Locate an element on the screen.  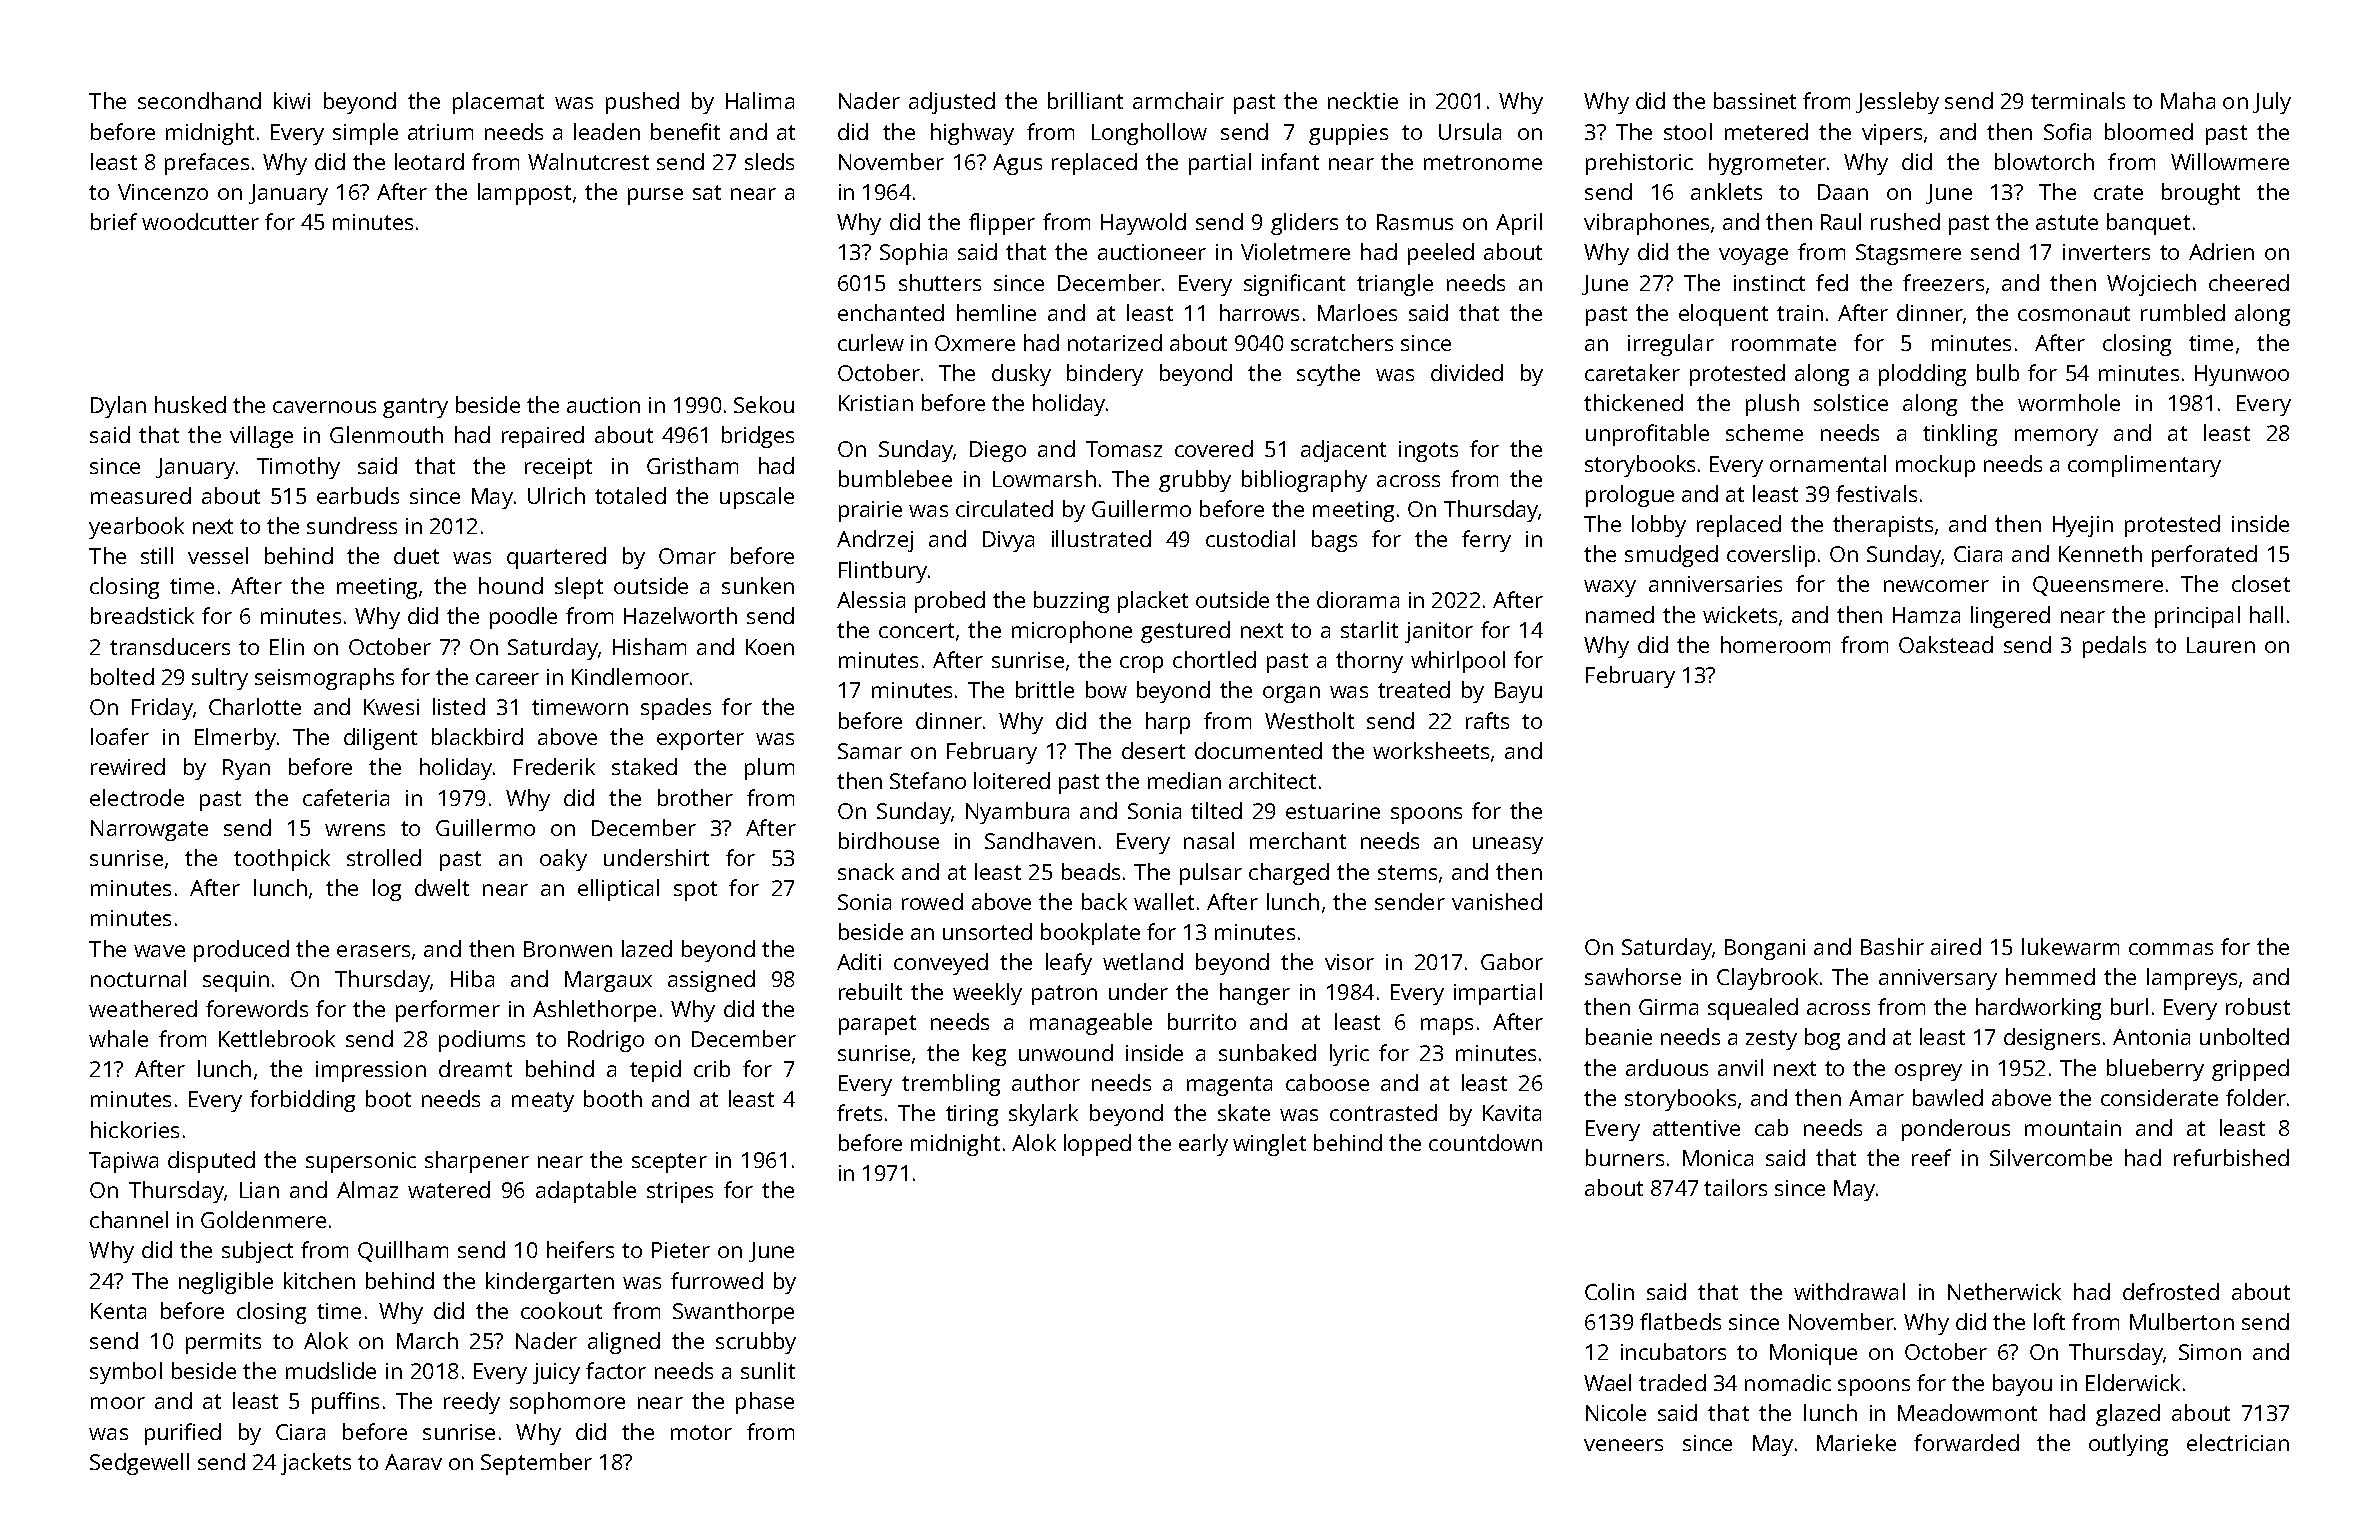
motor is located at coordinates (701, 1432).
